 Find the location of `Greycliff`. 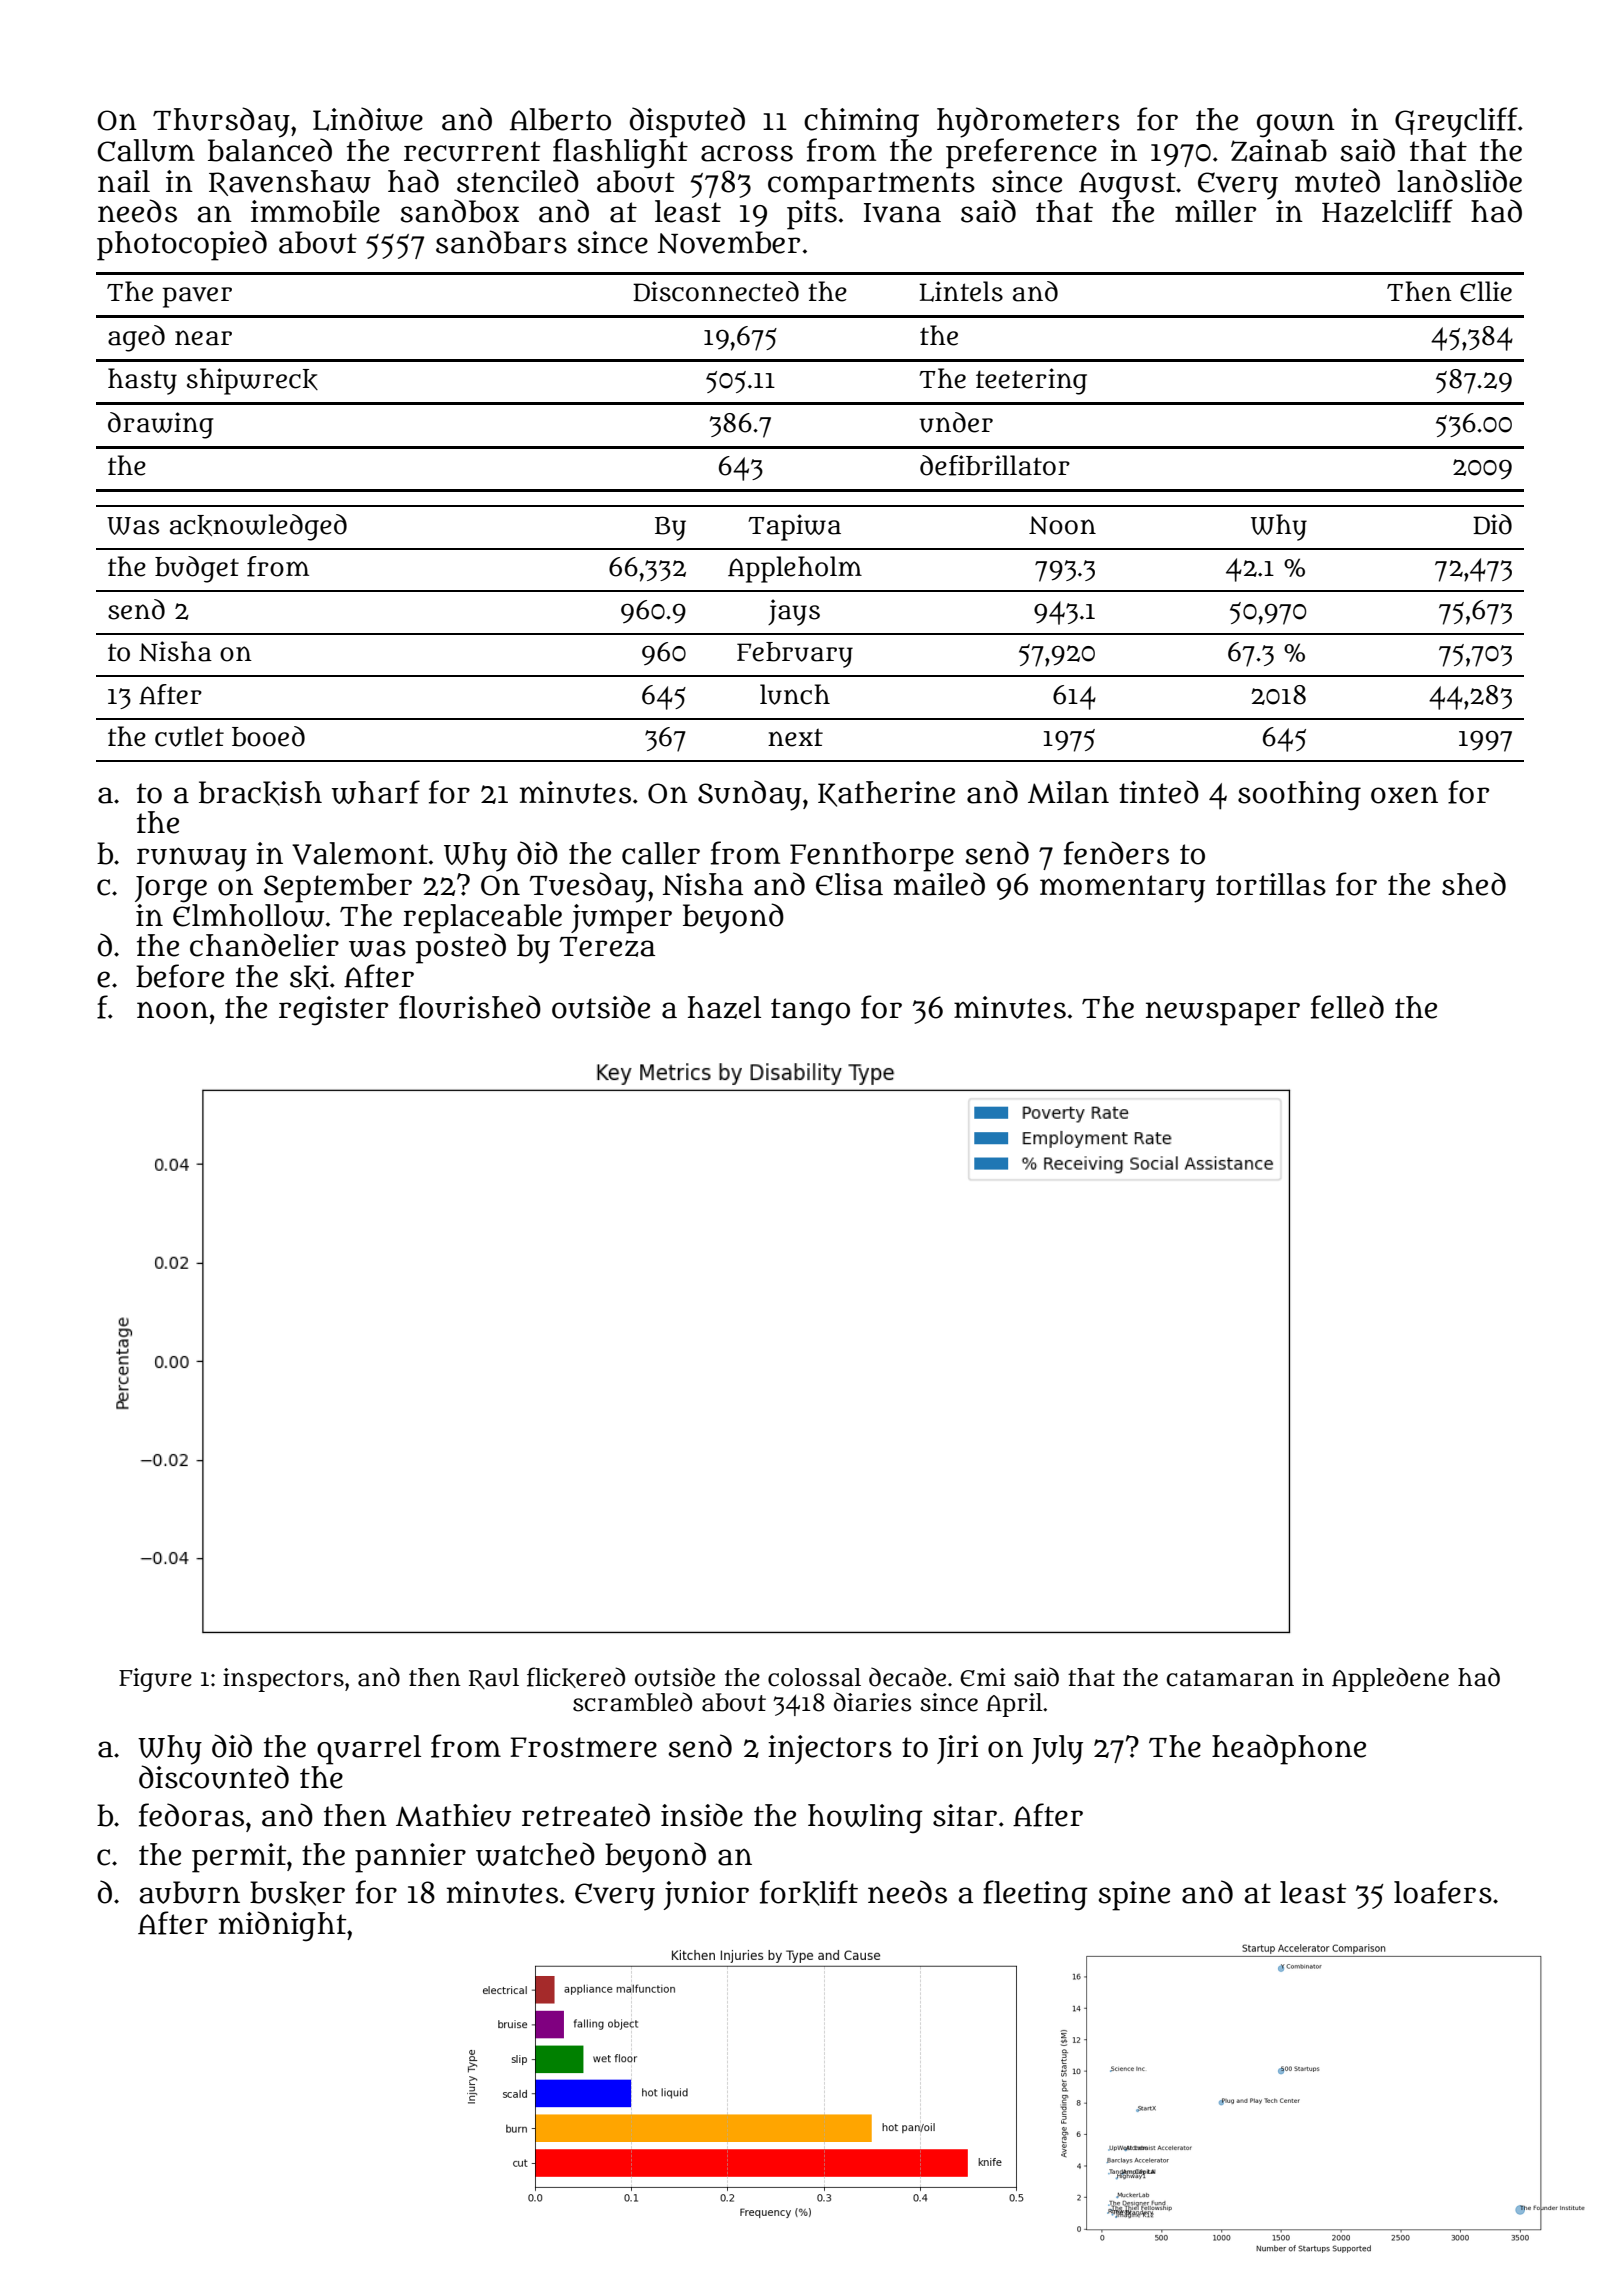

Greycliff is located at coordinates (1456, 122).
